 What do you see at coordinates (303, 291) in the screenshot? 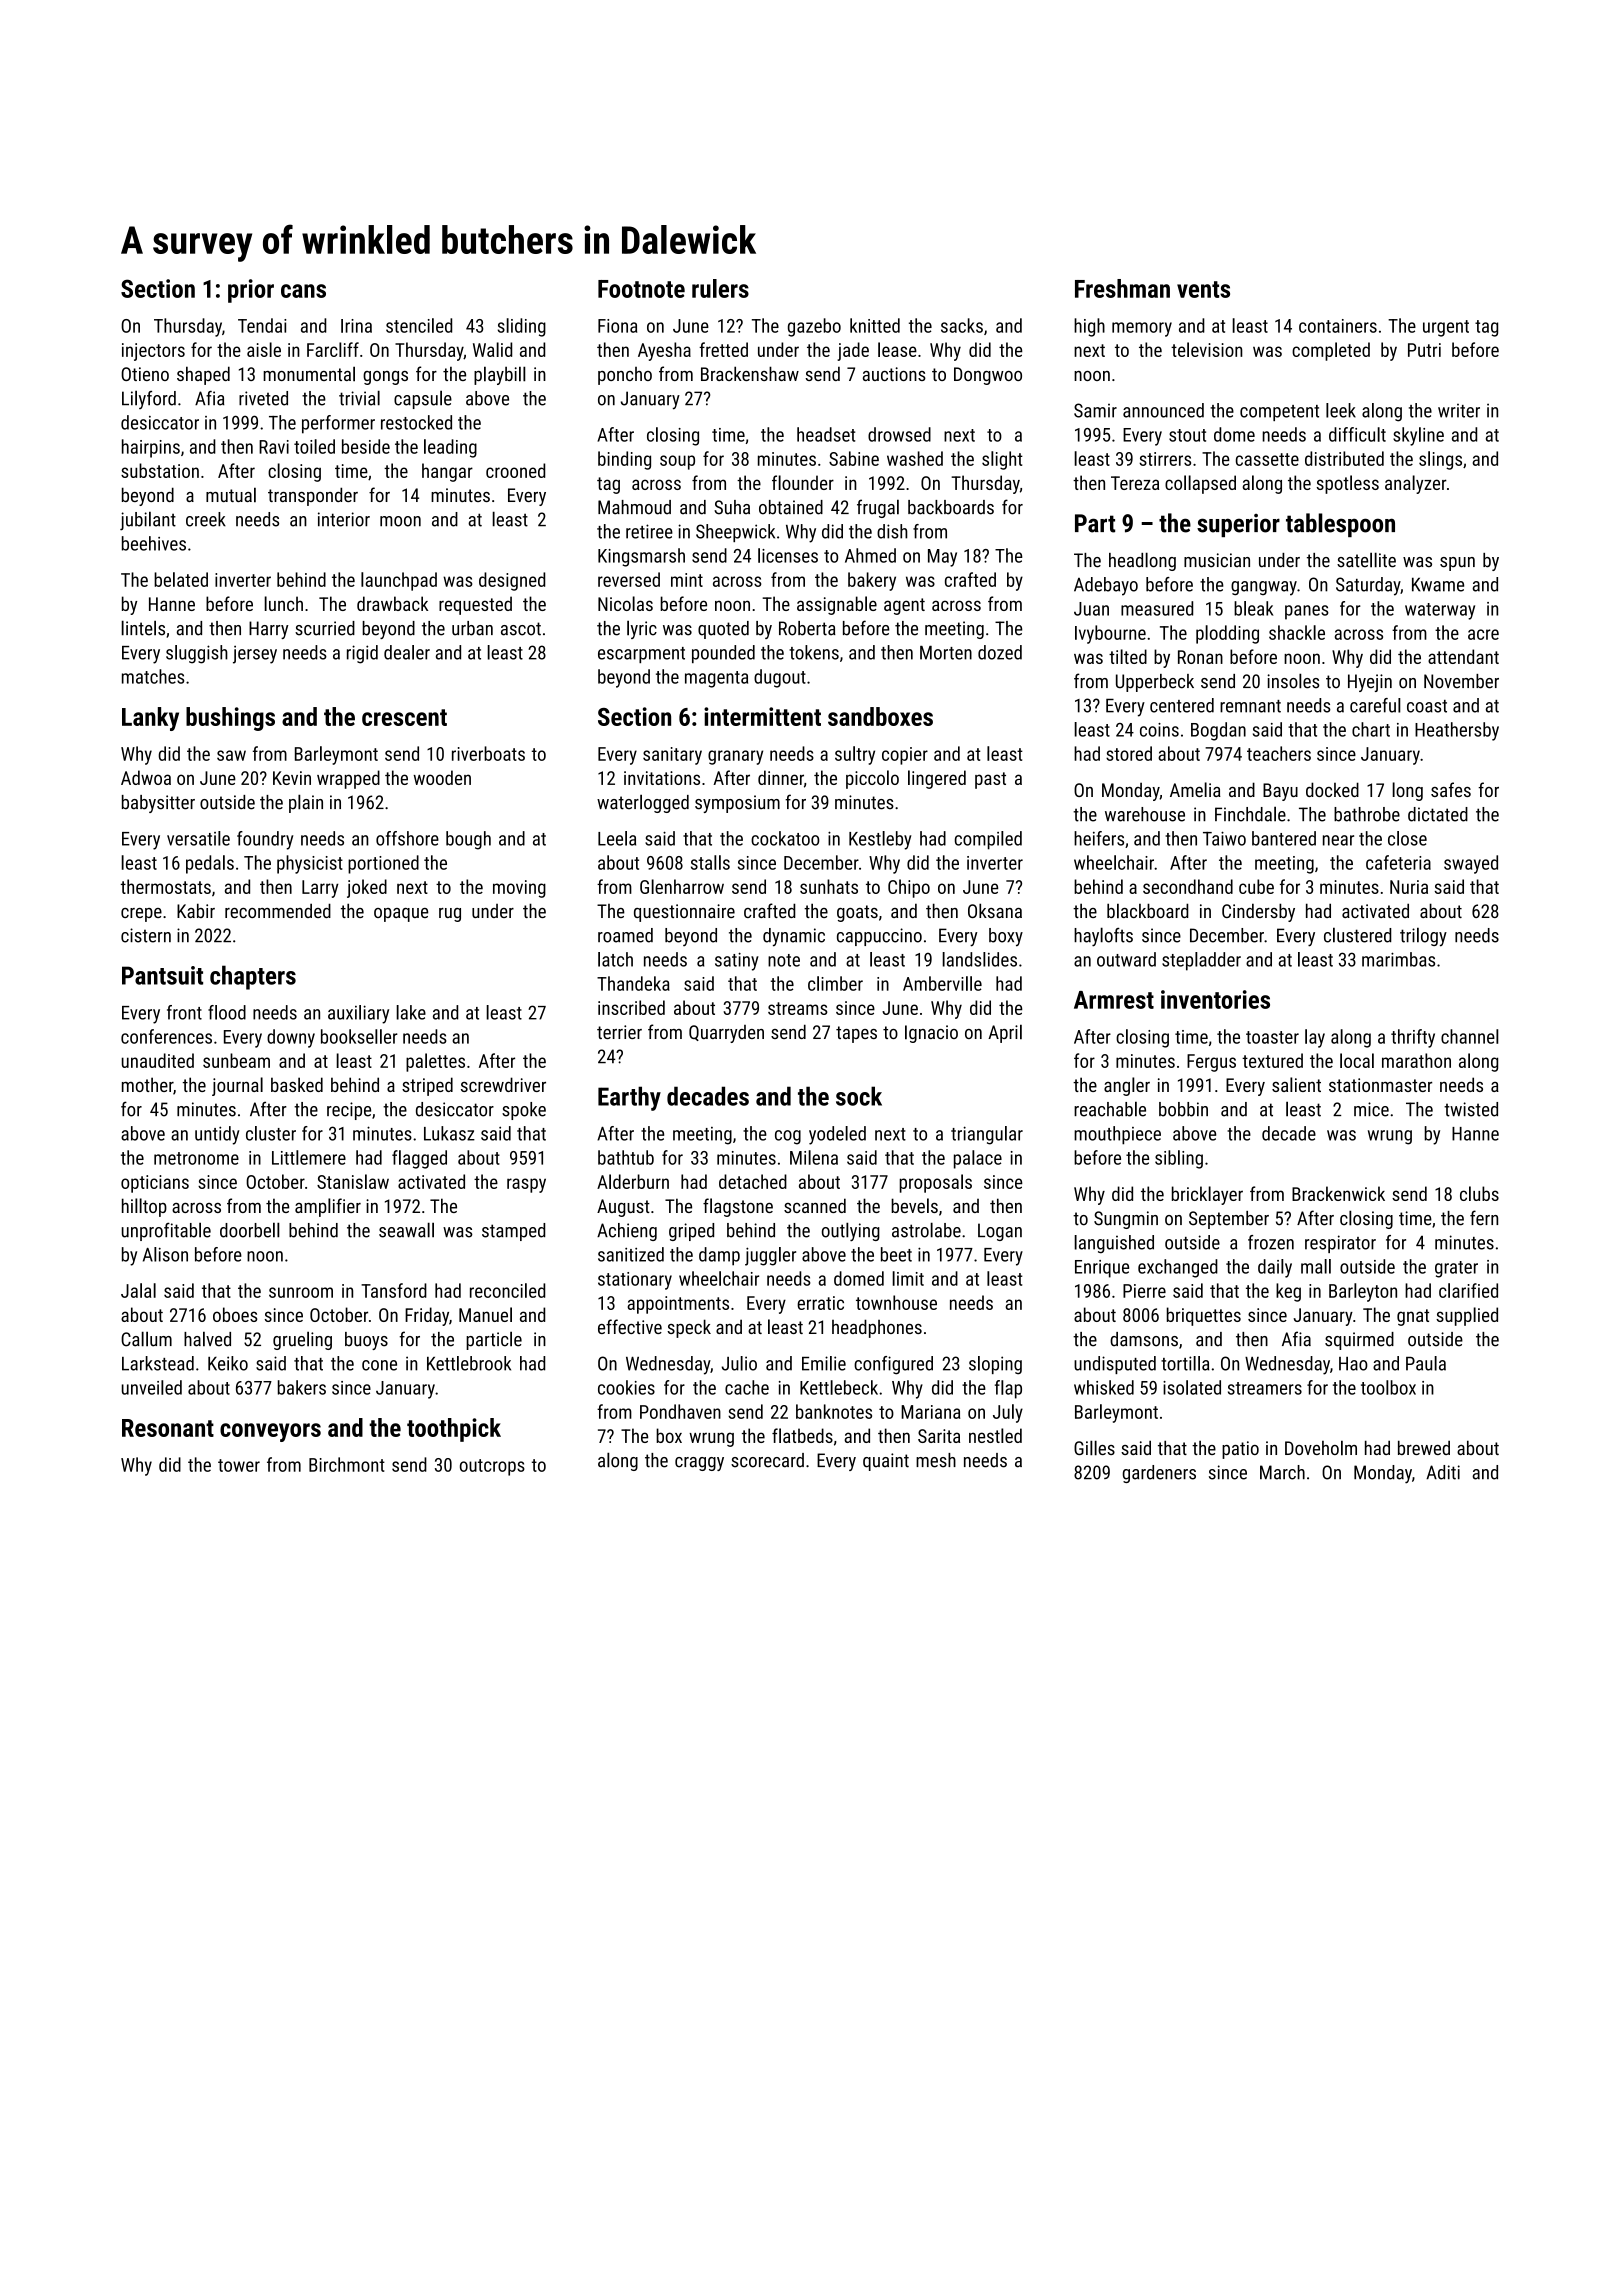
I see `cans` at bounding box center [303, 291].
